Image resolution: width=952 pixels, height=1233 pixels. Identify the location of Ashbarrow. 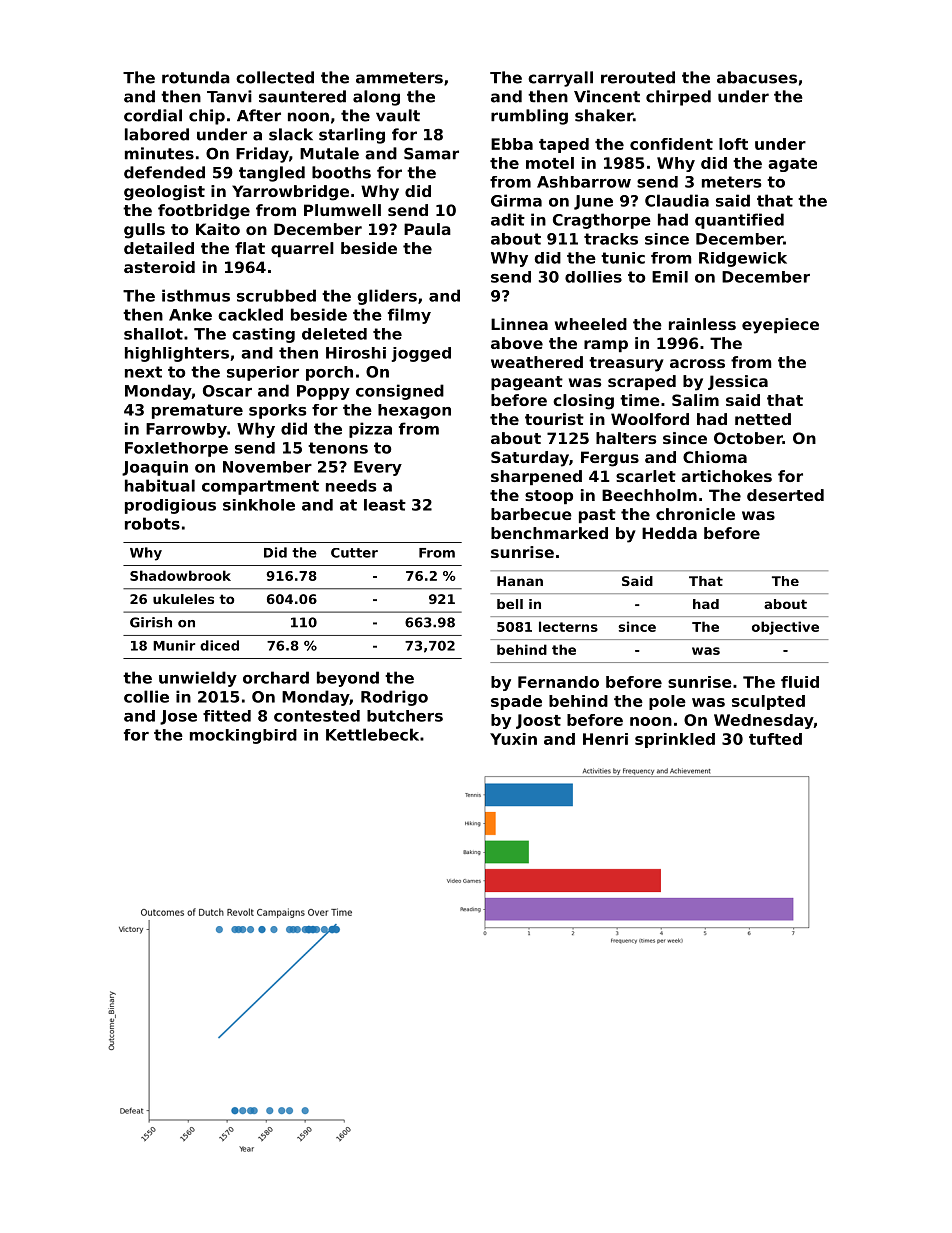
(584, 182).
